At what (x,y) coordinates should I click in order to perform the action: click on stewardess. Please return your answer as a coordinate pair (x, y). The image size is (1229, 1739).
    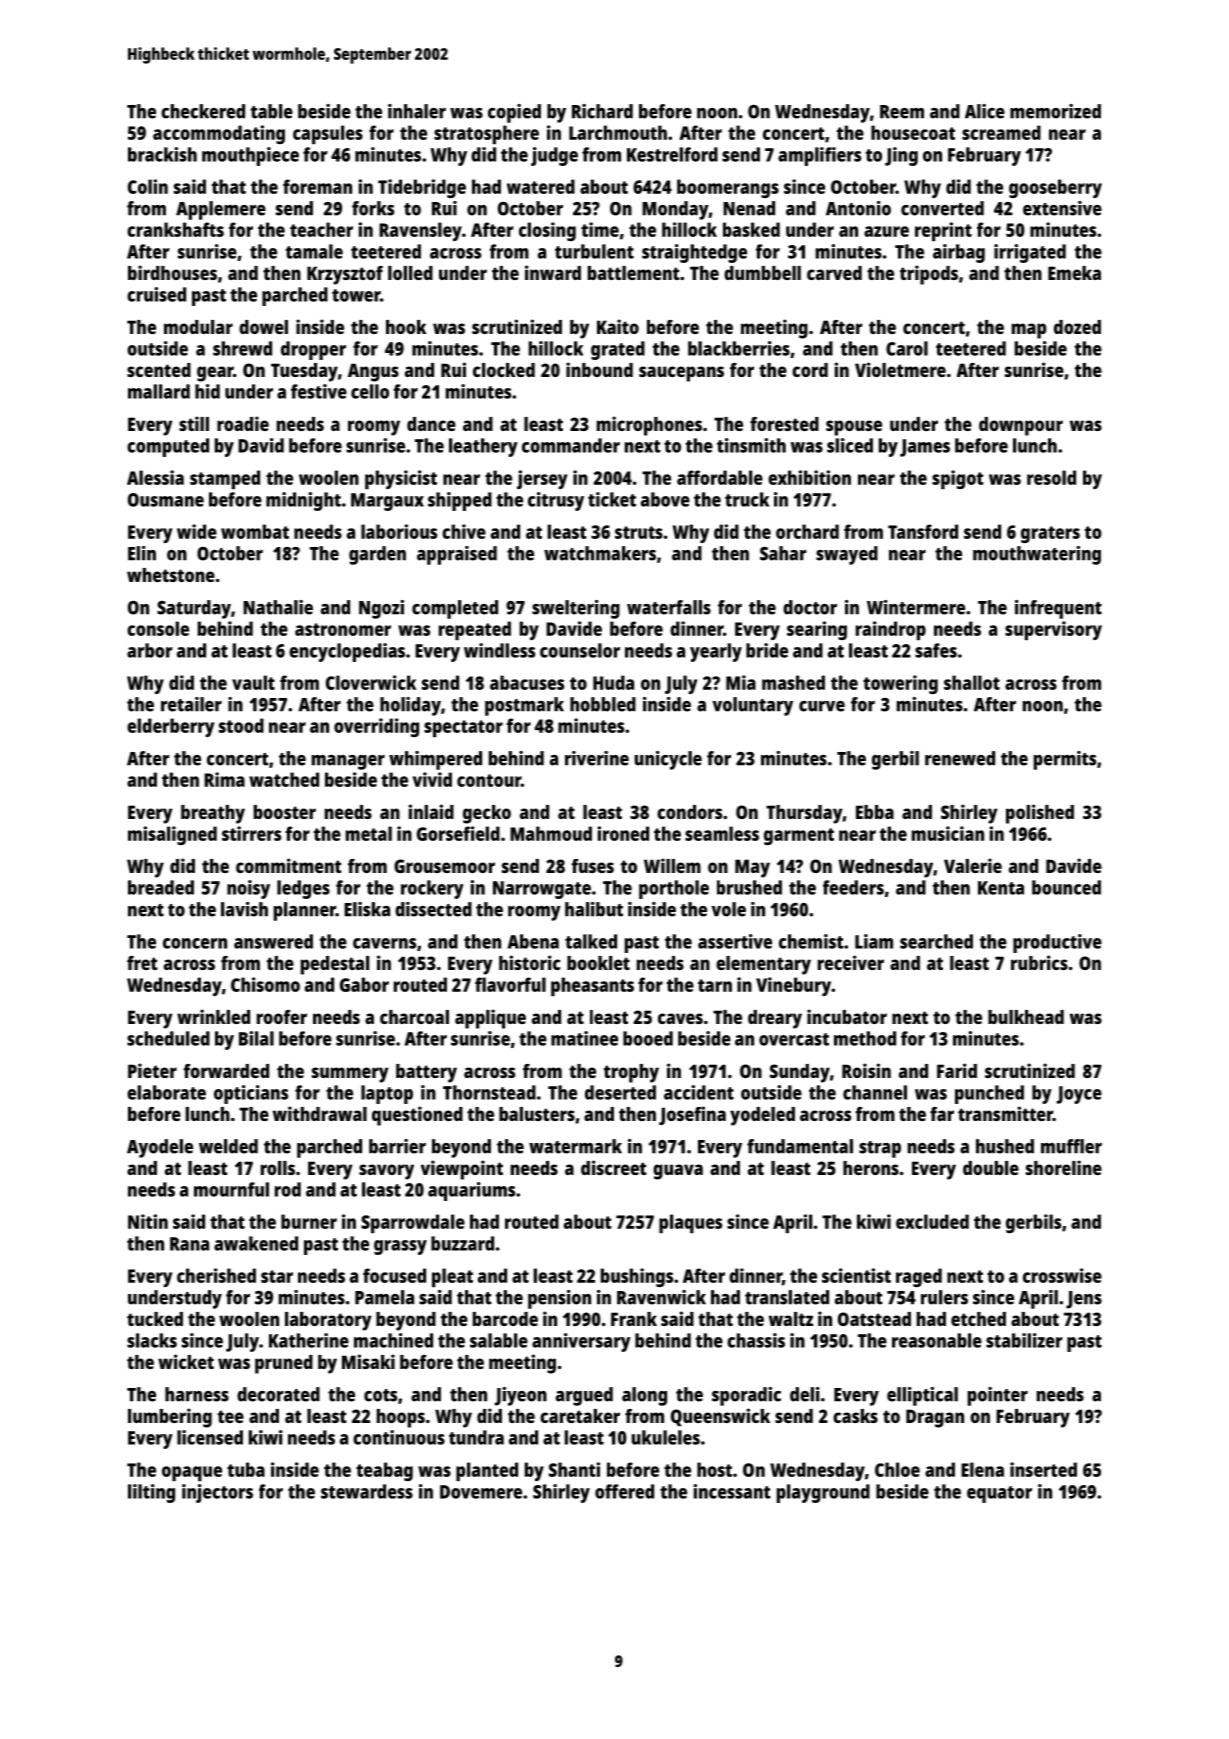
    Looking at the image, I should click on (367, 1491).
